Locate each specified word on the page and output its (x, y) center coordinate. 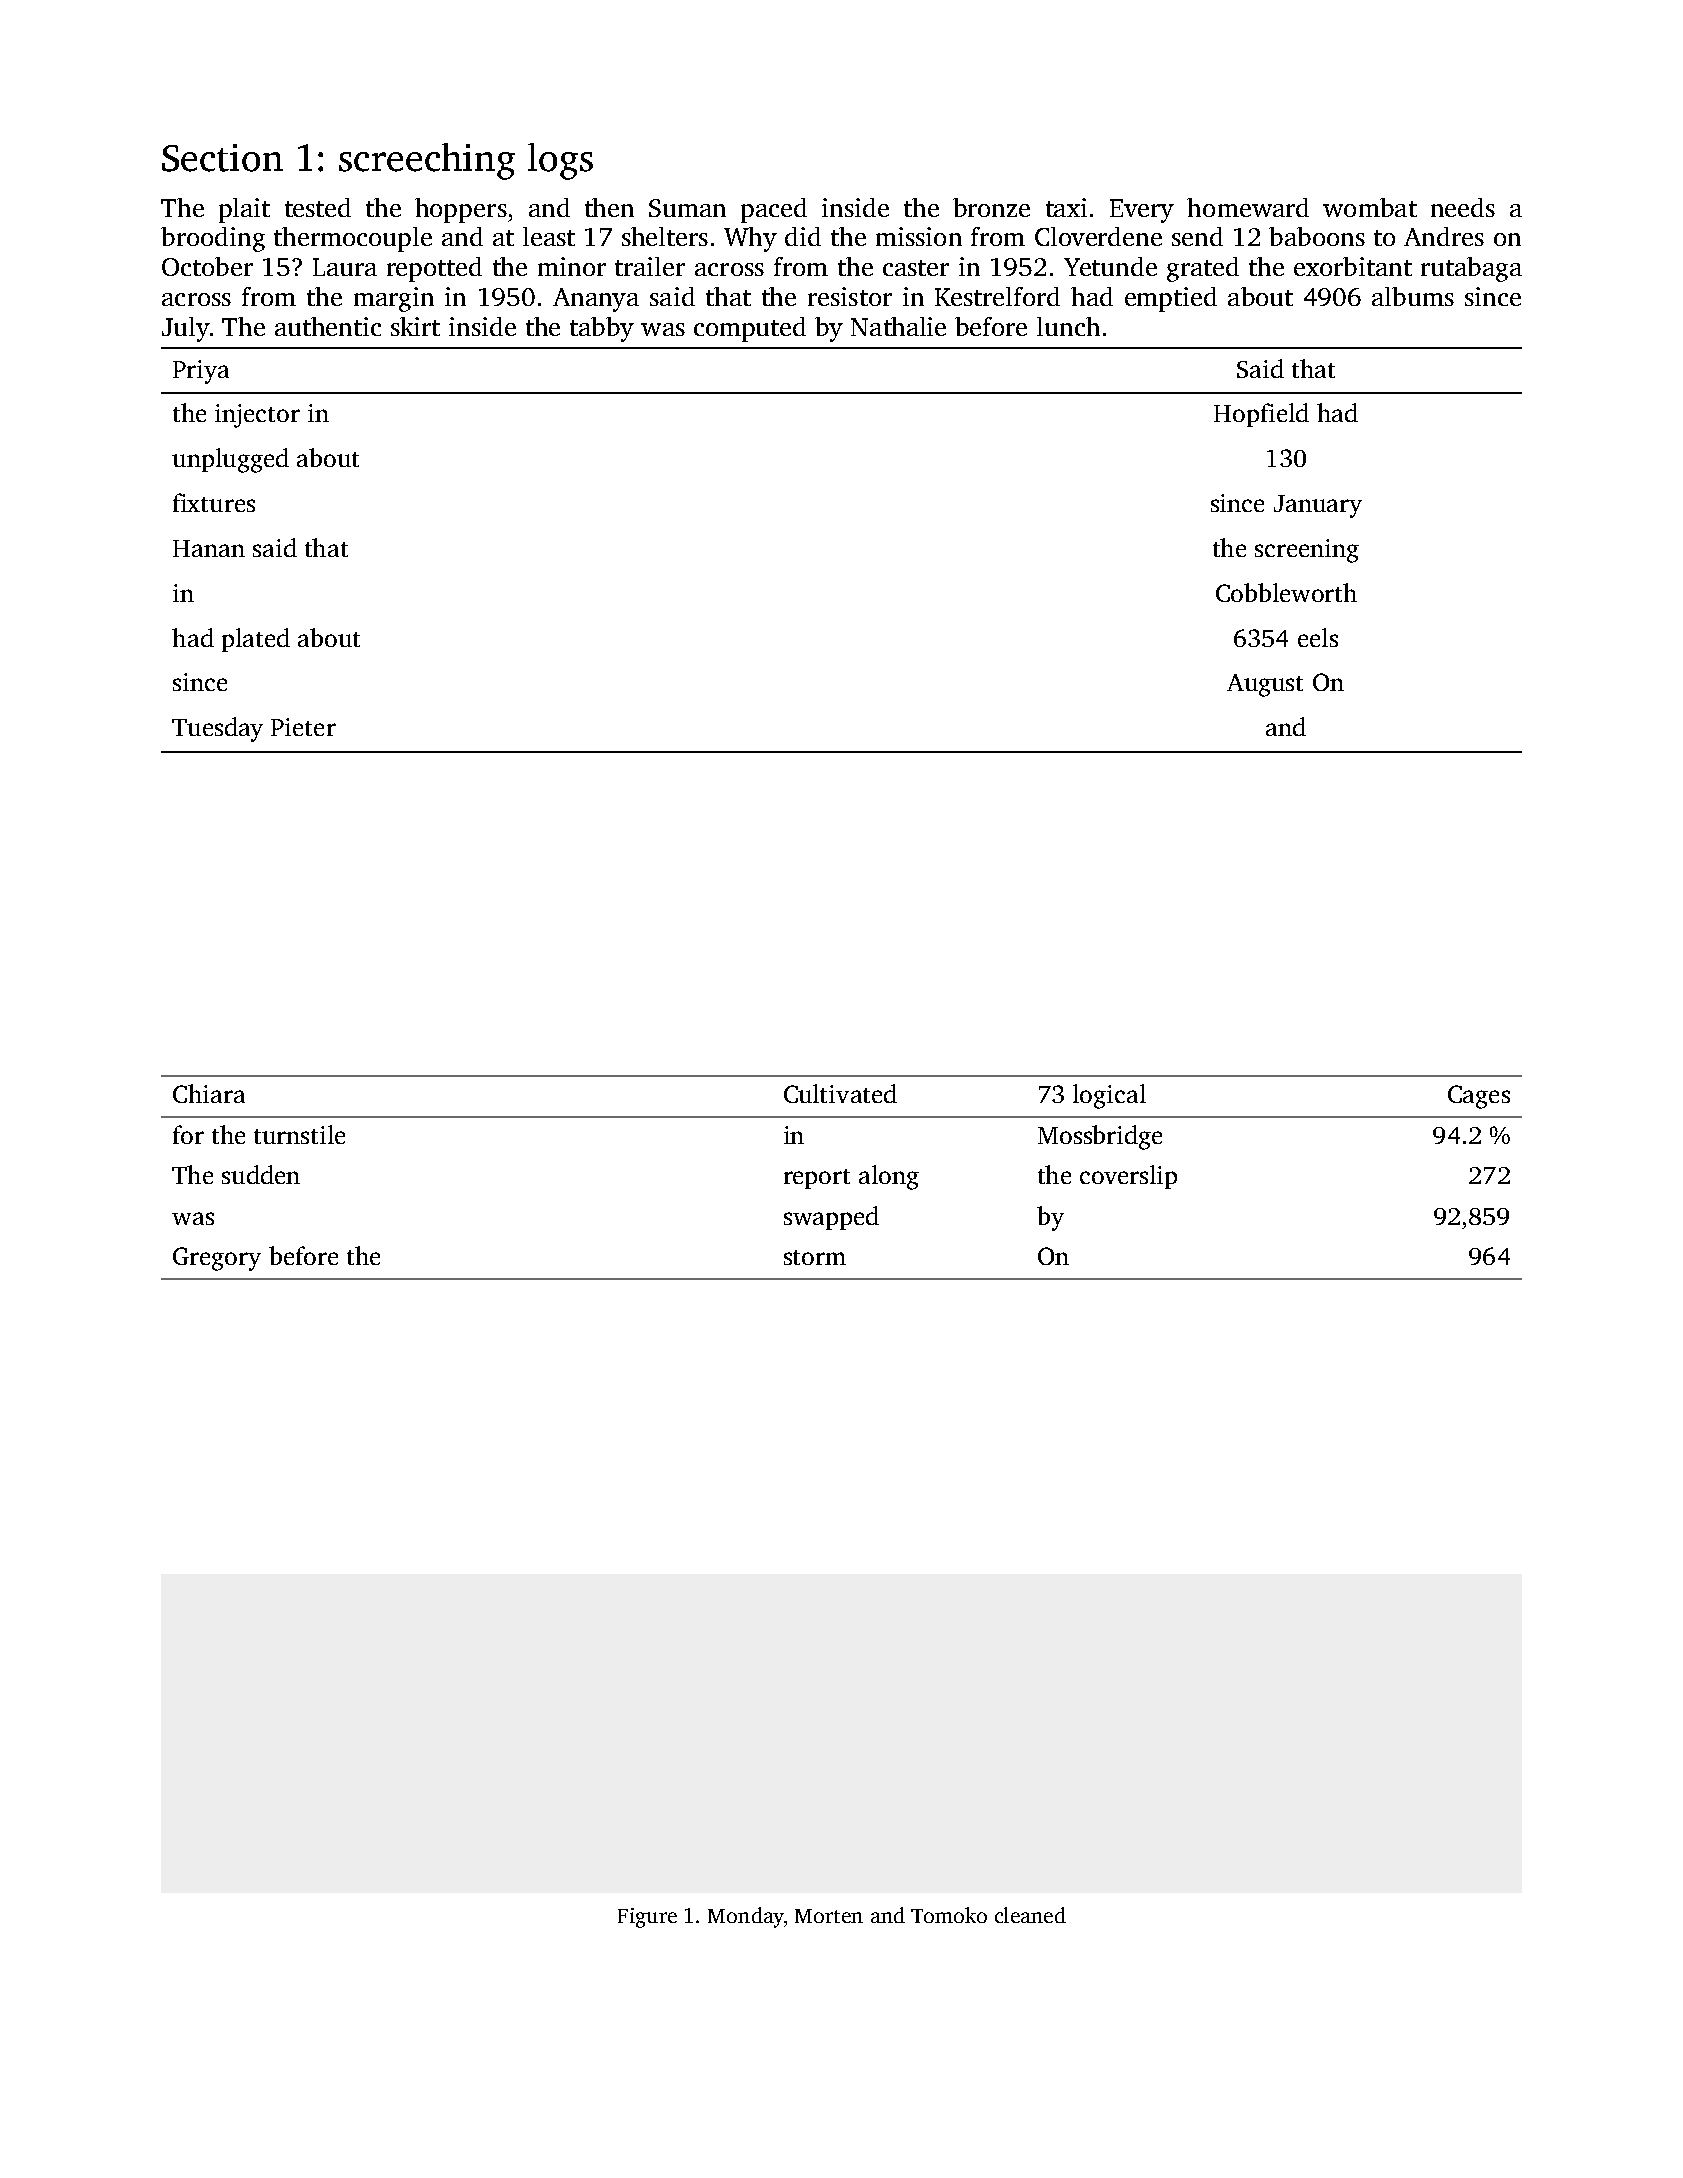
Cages (1479, 1097)
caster (916, 268)
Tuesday (217, 729)
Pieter (303, 727)
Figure (647, 1918)
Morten (829, 1916)
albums (1413, 296)
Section (222, 158)
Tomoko (949, 1915)
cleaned (1030, 1915)
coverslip (1128, 1177)
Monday (746, 1917)
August (1265, 685)
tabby (602, 329)
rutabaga (1471, 269)
